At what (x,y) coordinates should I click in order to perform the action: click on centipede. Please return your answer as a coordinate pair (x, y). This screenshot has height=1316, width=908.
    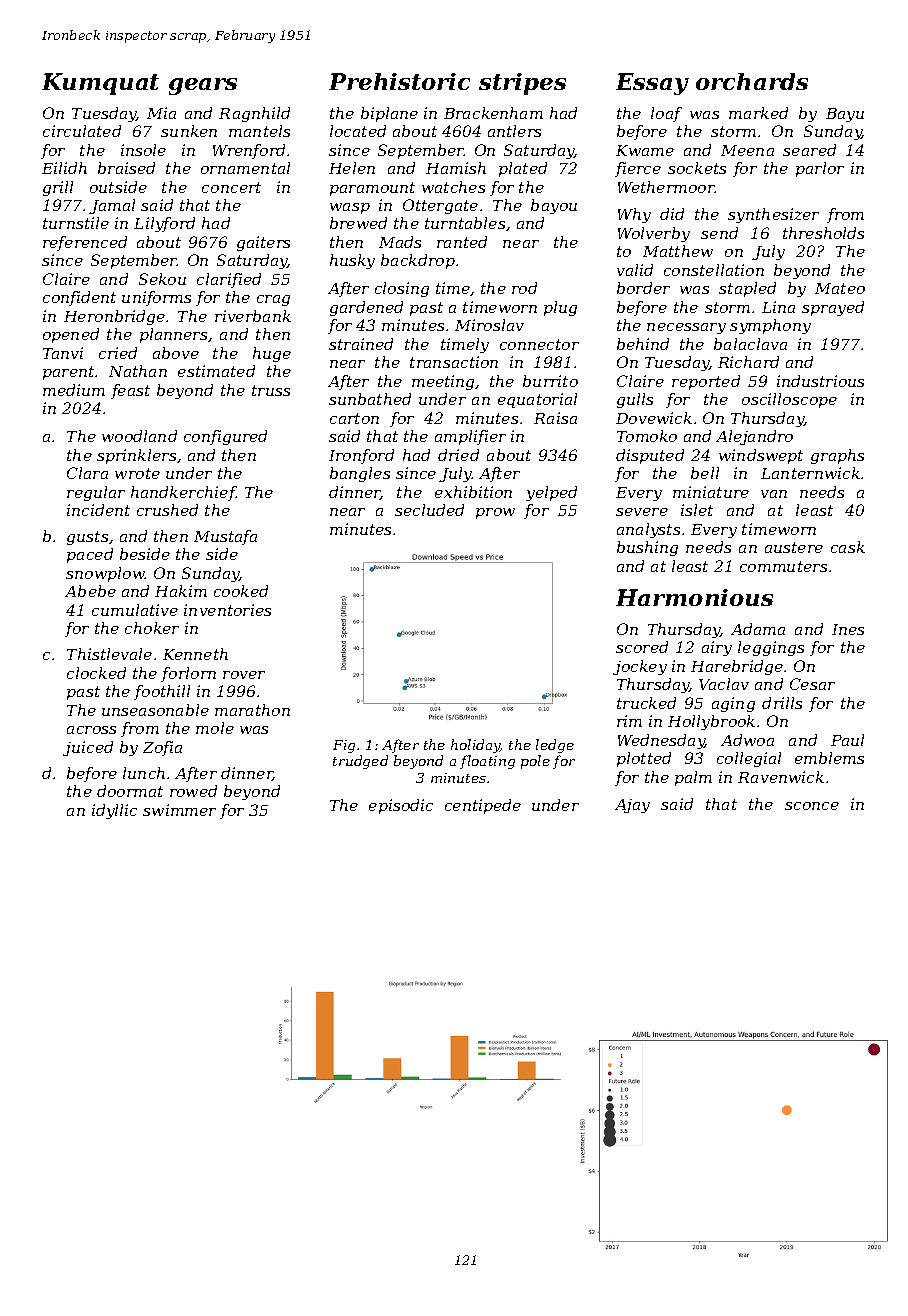
    Looking at the image, I should click on (483, 806).
